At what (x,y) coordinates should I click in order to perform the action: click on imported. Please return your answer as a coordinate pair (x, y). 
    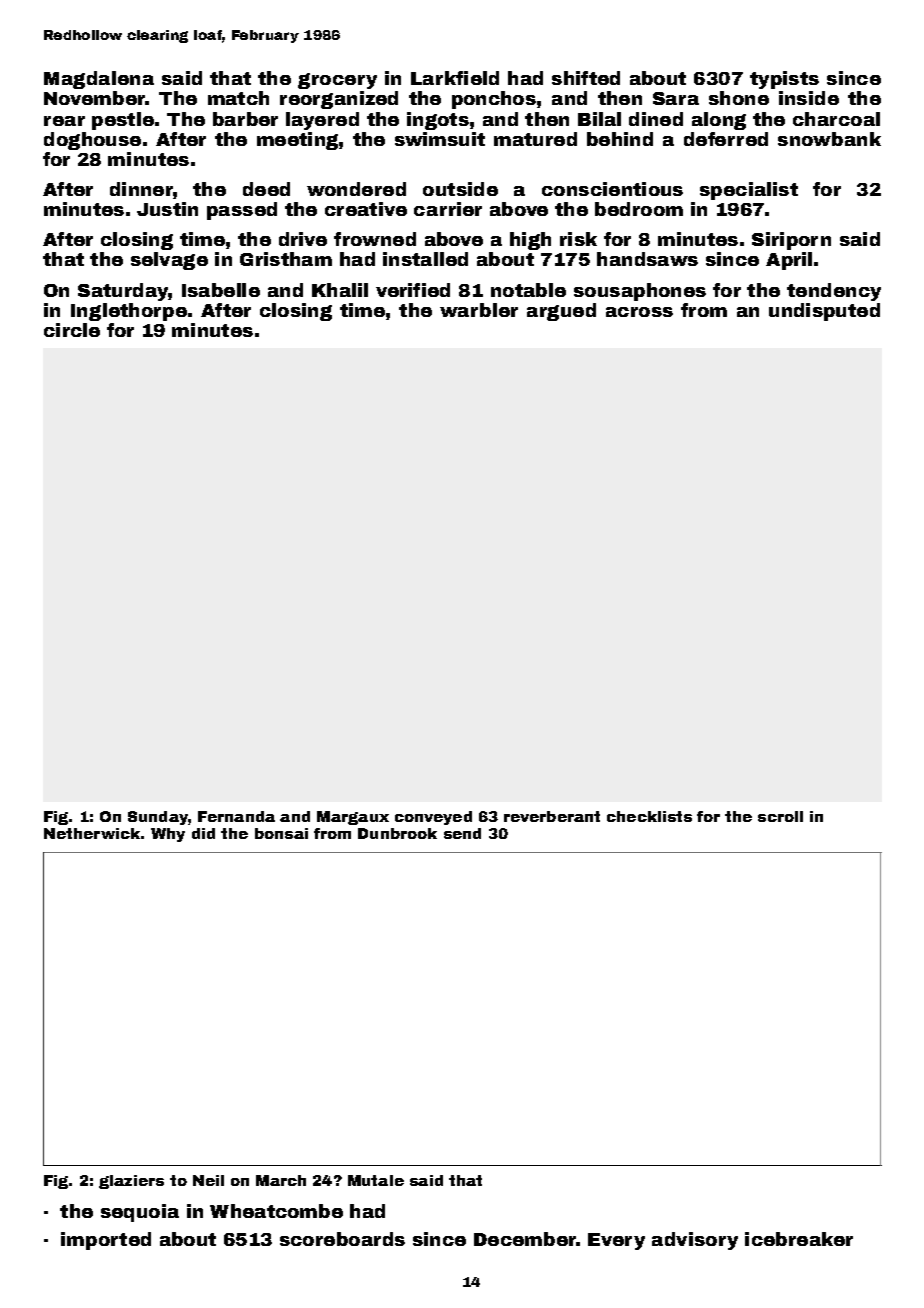
    Looking at the image, I should click on (106, 1241).
